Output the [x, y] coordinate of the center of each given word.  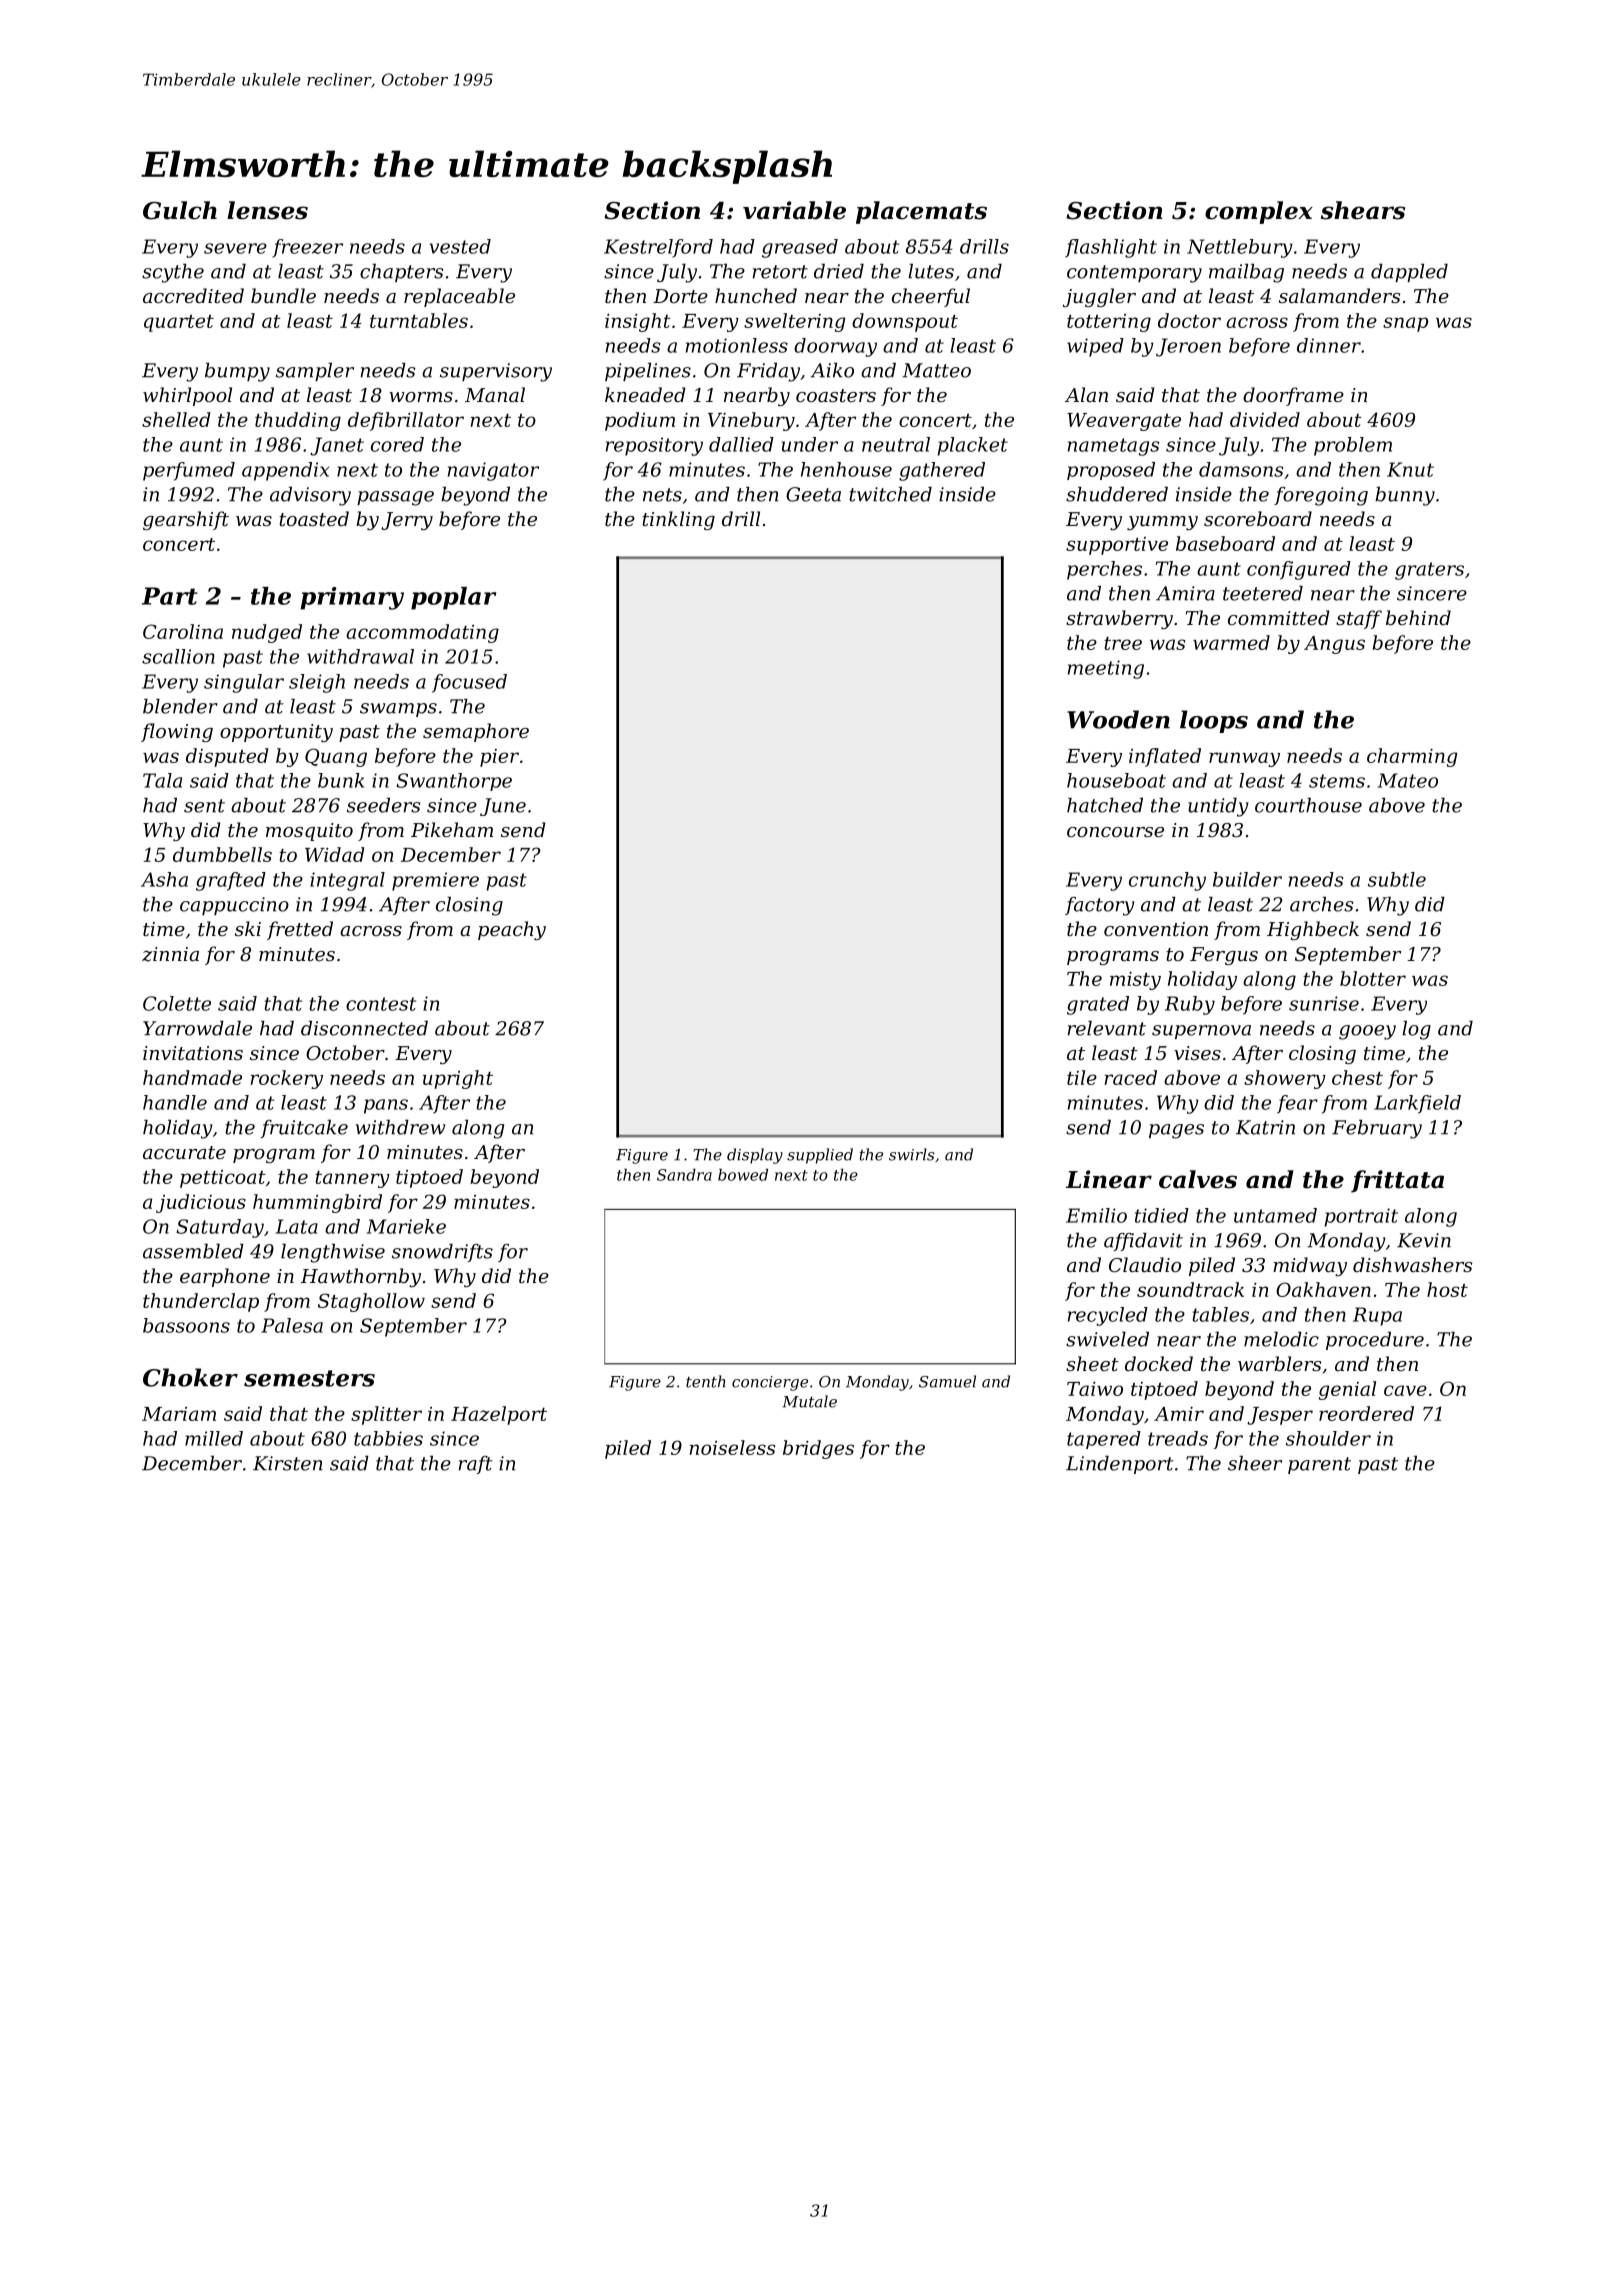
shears [1363, 210]
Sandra [684, 1175]
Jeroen [1188, 347]
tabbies [388, 1438]
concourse [1115, 832]
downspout [905, 322]
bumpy [237, 372]
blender [180, 706]
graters [1429, 571]
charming [1412, 757]
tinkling [678, 520]
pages [1176, 1131]
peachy [512, 930]
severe [235, 248]
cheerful [931, 297]
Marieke [406, 1226]
